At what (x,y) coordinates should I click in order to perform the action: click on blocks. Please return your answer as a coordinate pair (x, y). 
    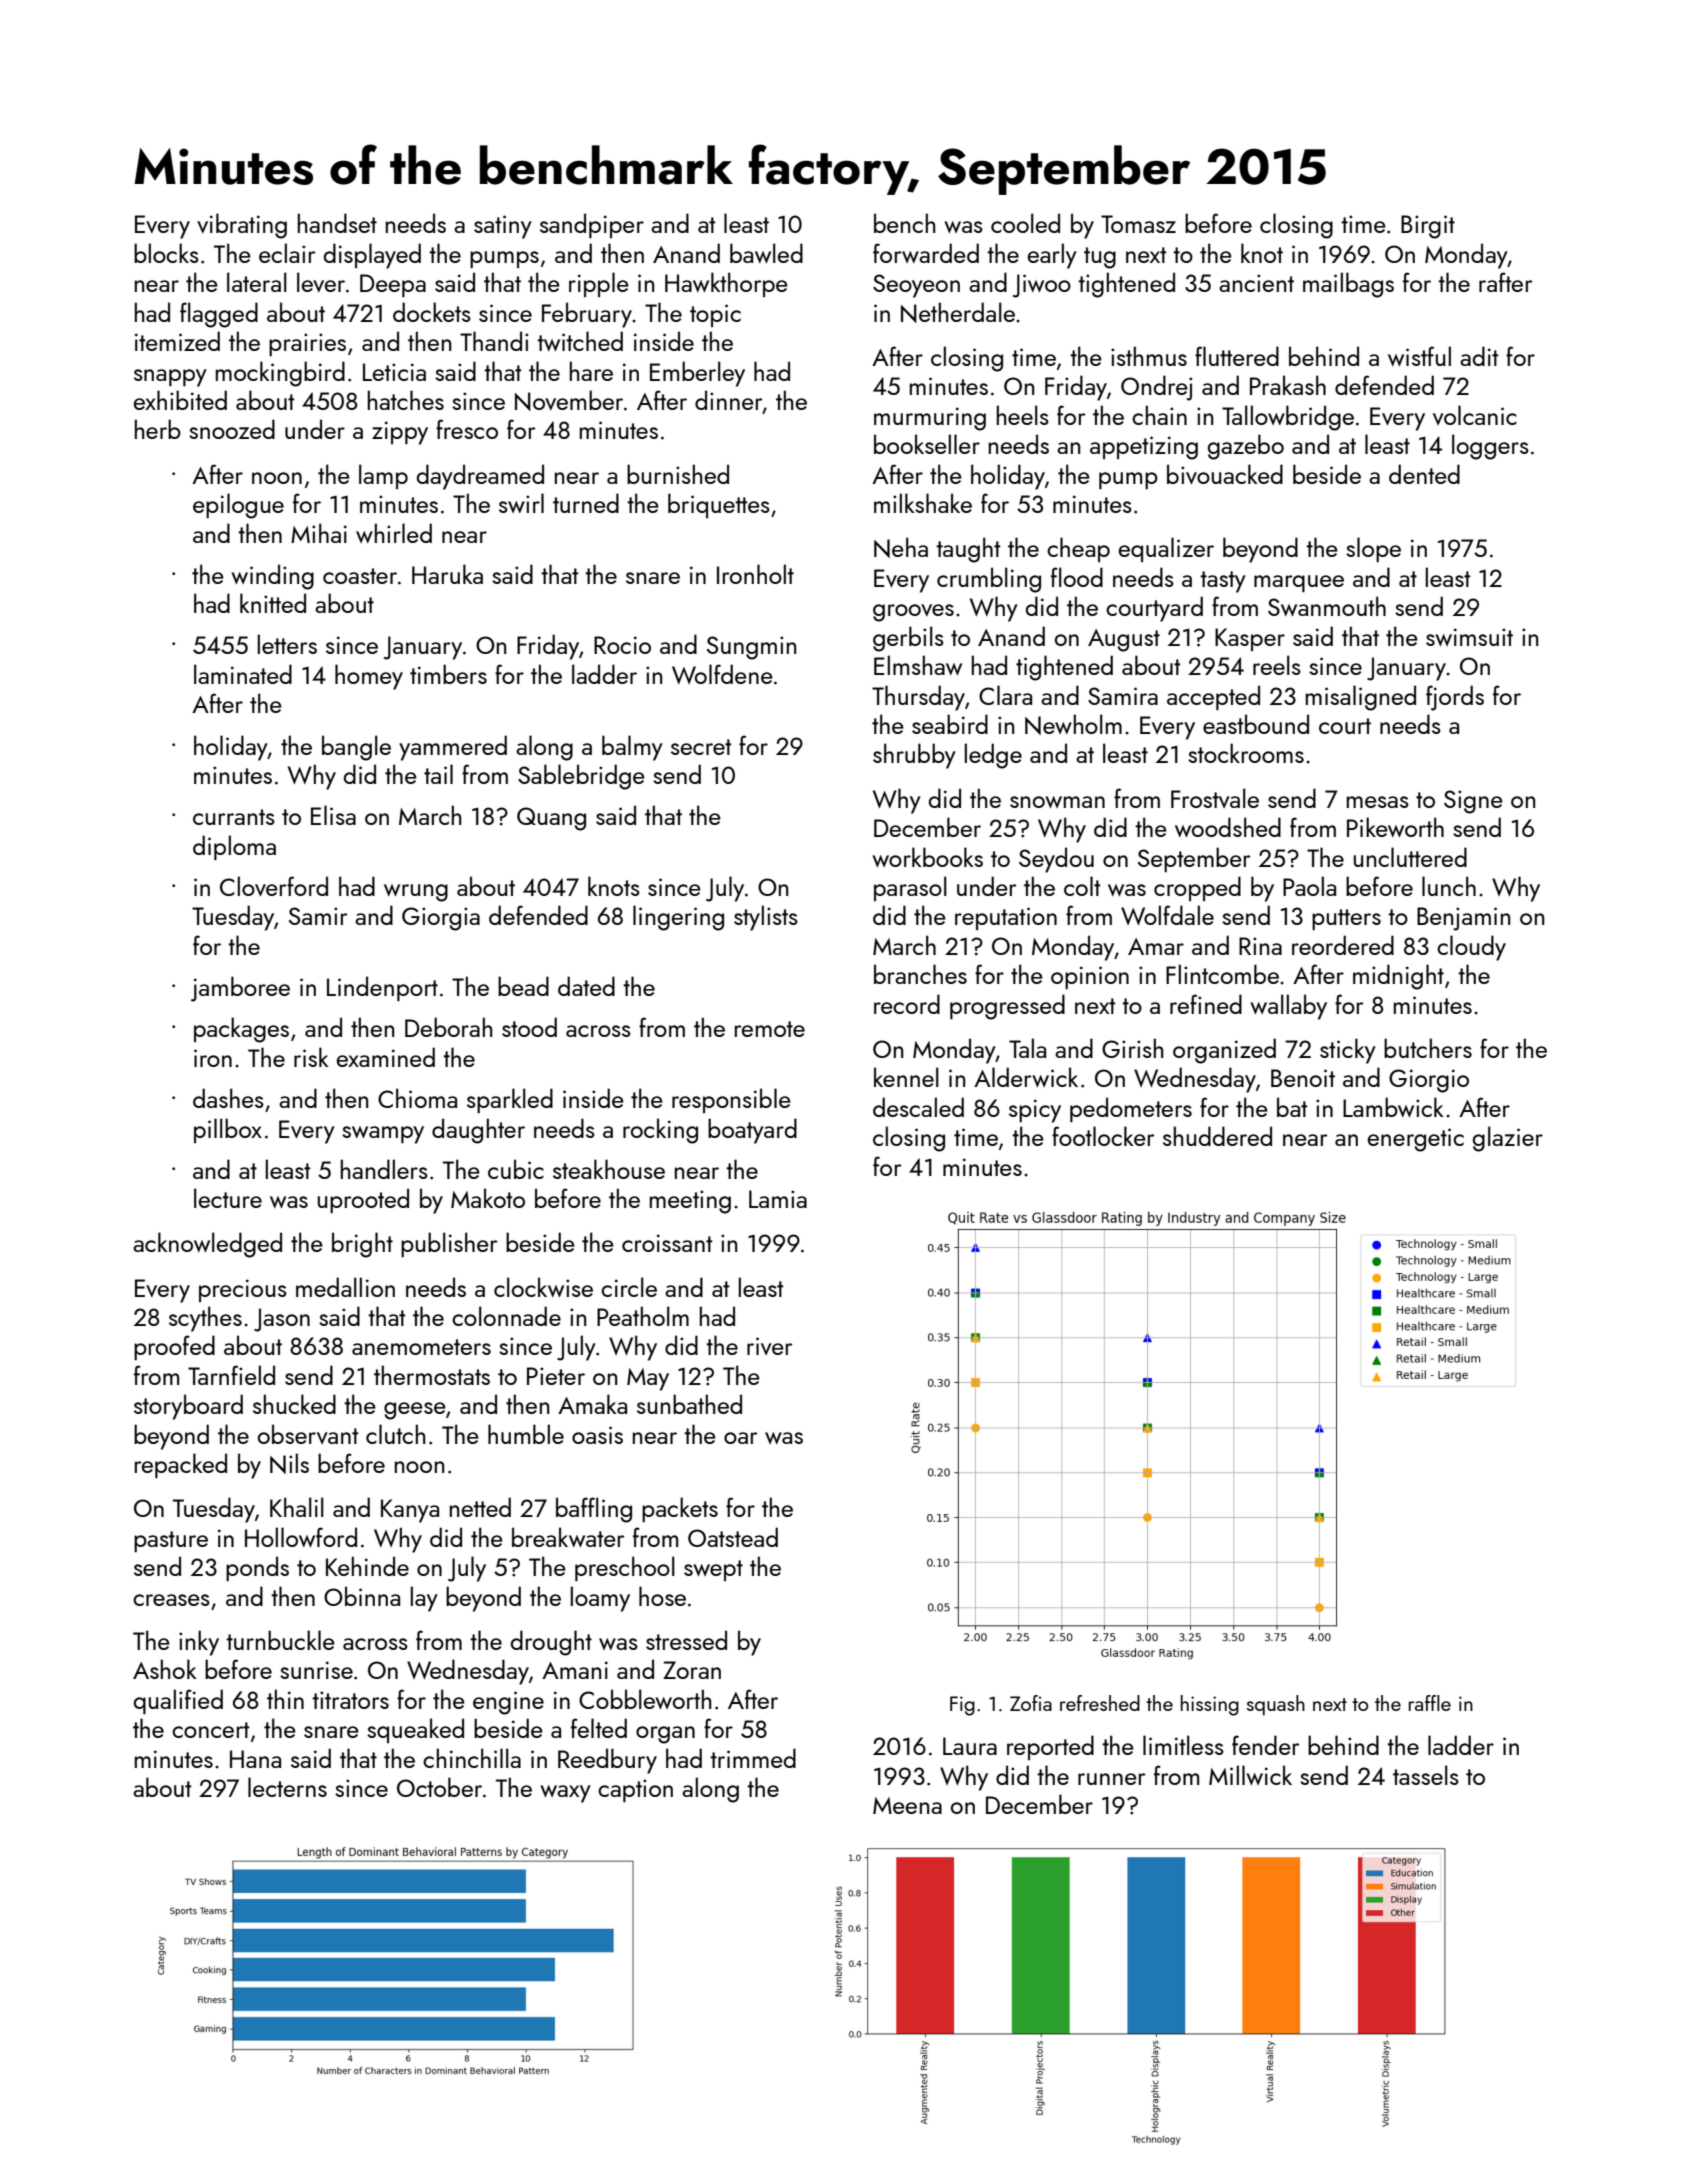
    Looking at the image, I should click on (166, 253).
